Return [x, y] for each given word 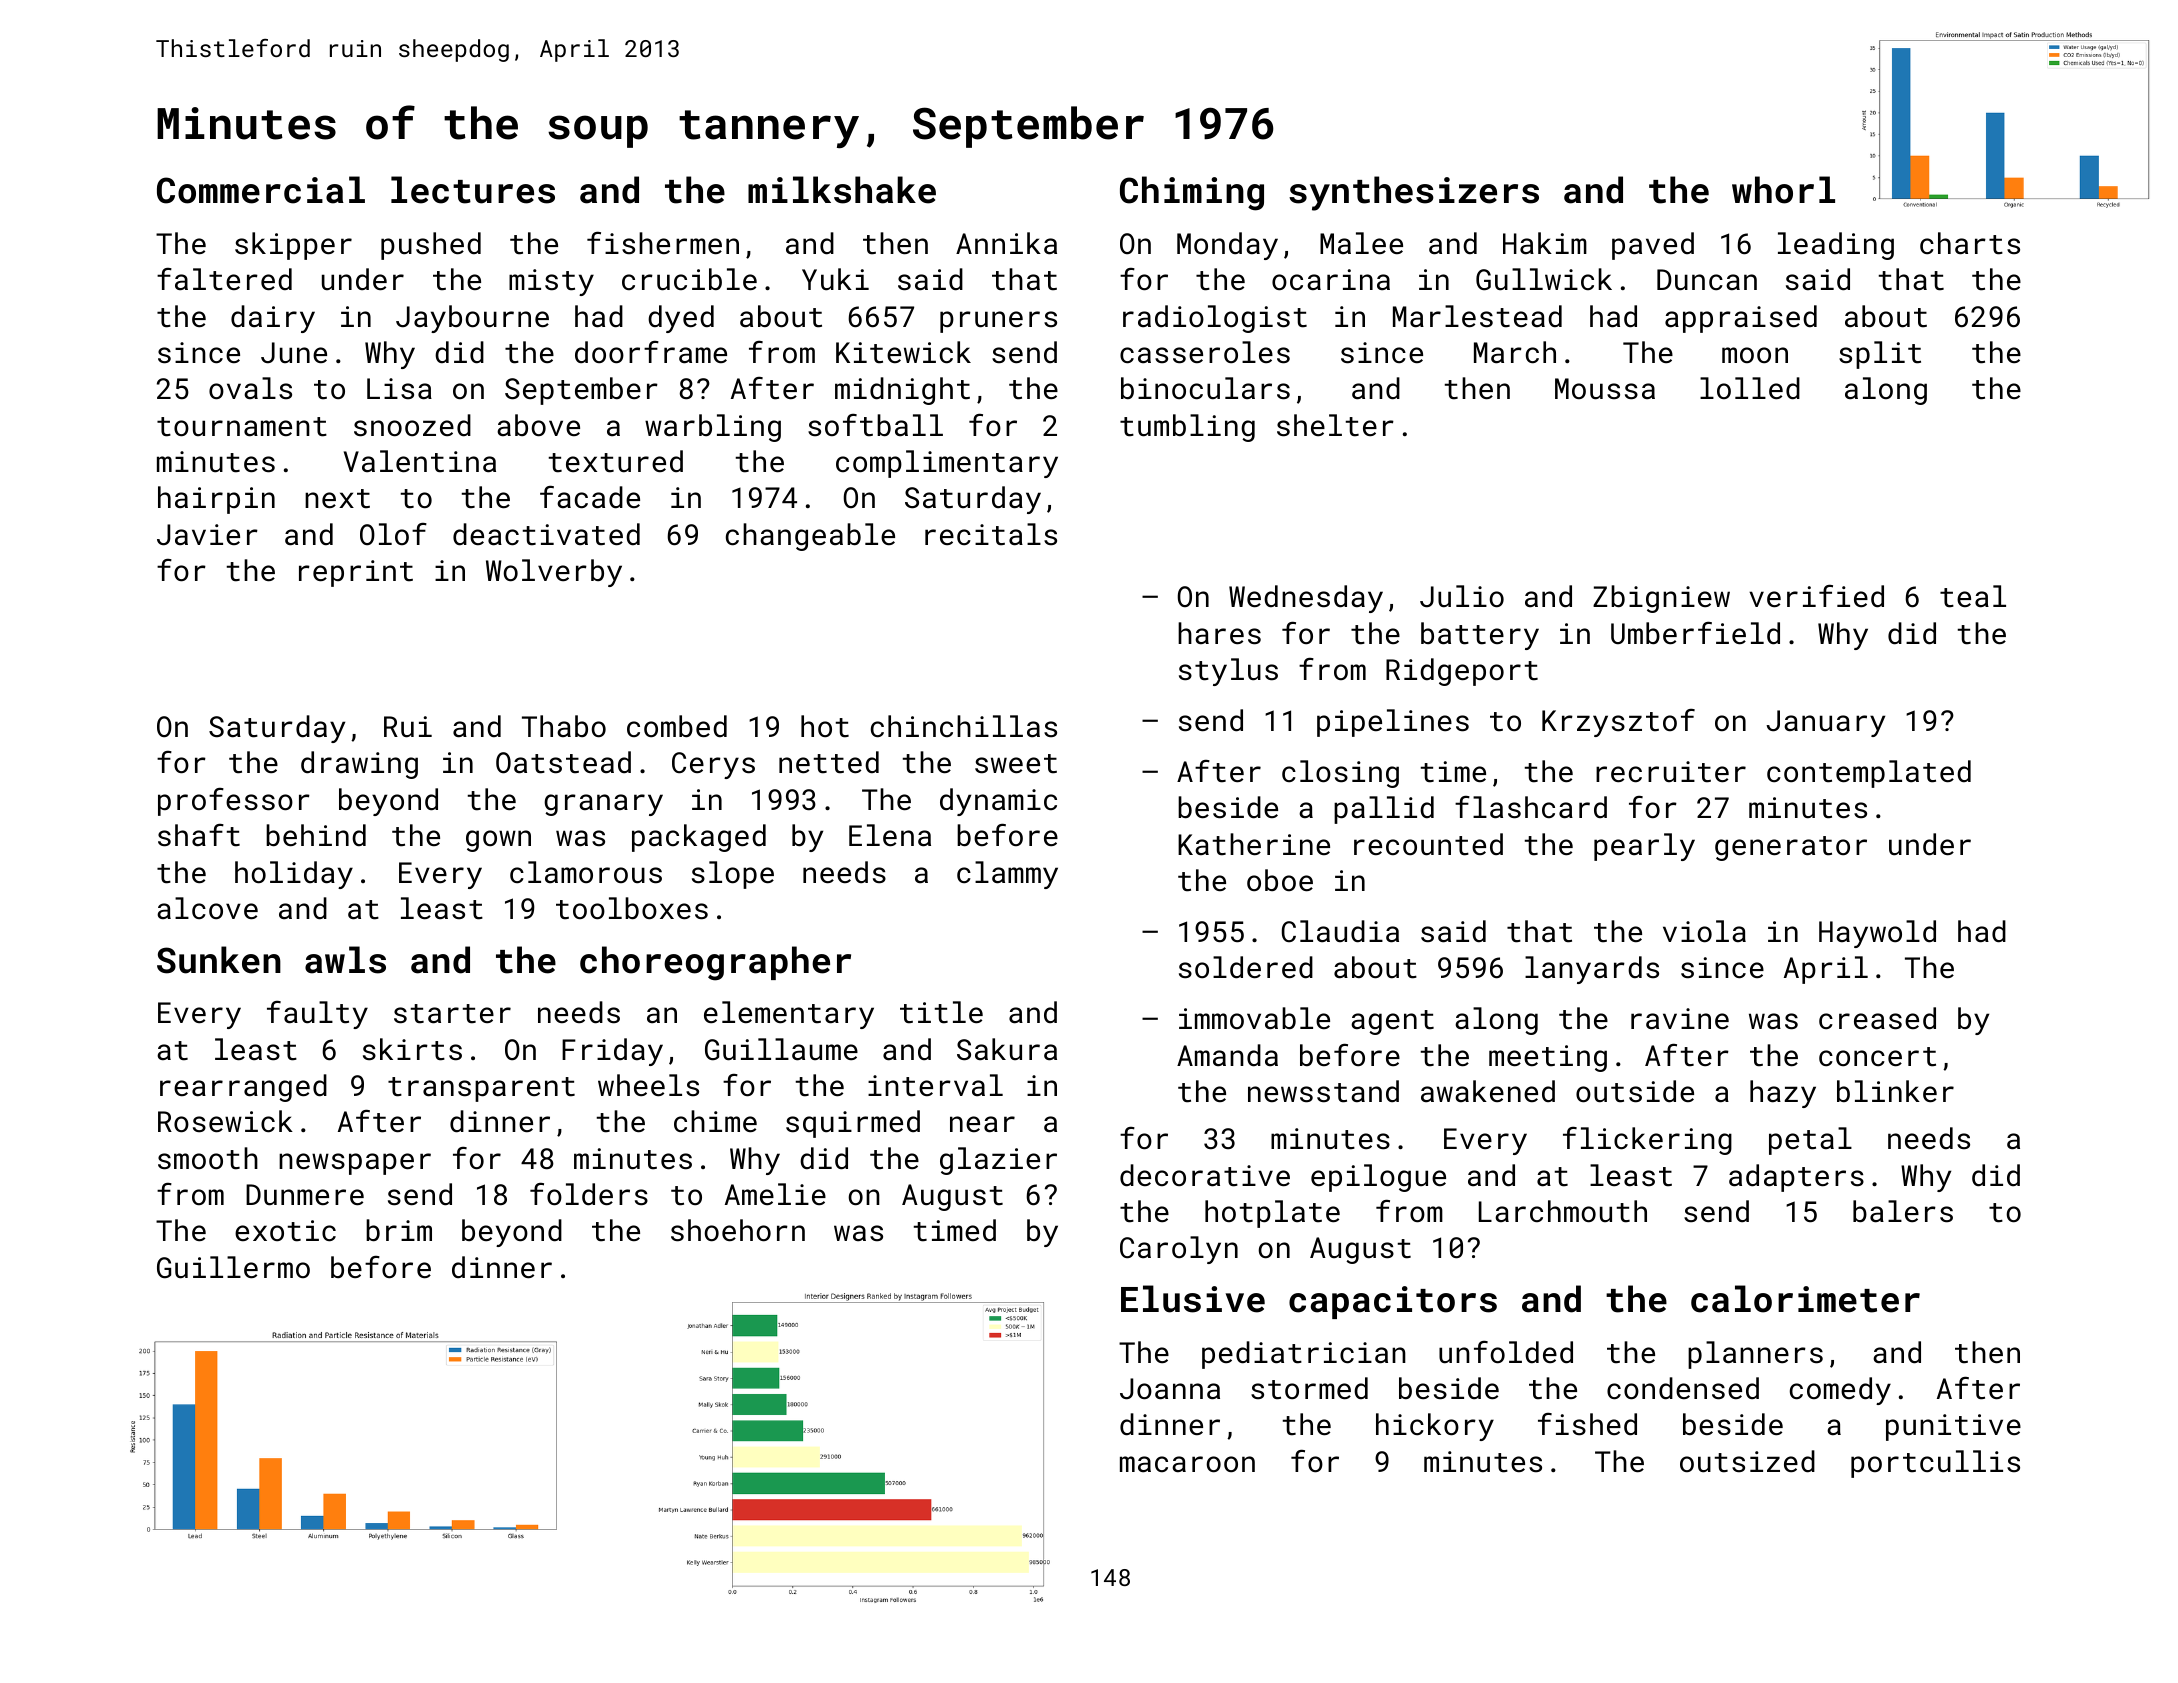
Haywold [1877, 934]
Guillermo [233, 1267]
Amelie [775, 1194]
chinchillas [964, 726]
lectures [473, 190]
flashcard [1531, 807]
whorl [1783, 190]
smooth [208, 1158]
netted [829, 762]
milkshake [842, 190]
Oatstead [563, 762]
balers [1903, 1211]
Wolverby [554, 573]
